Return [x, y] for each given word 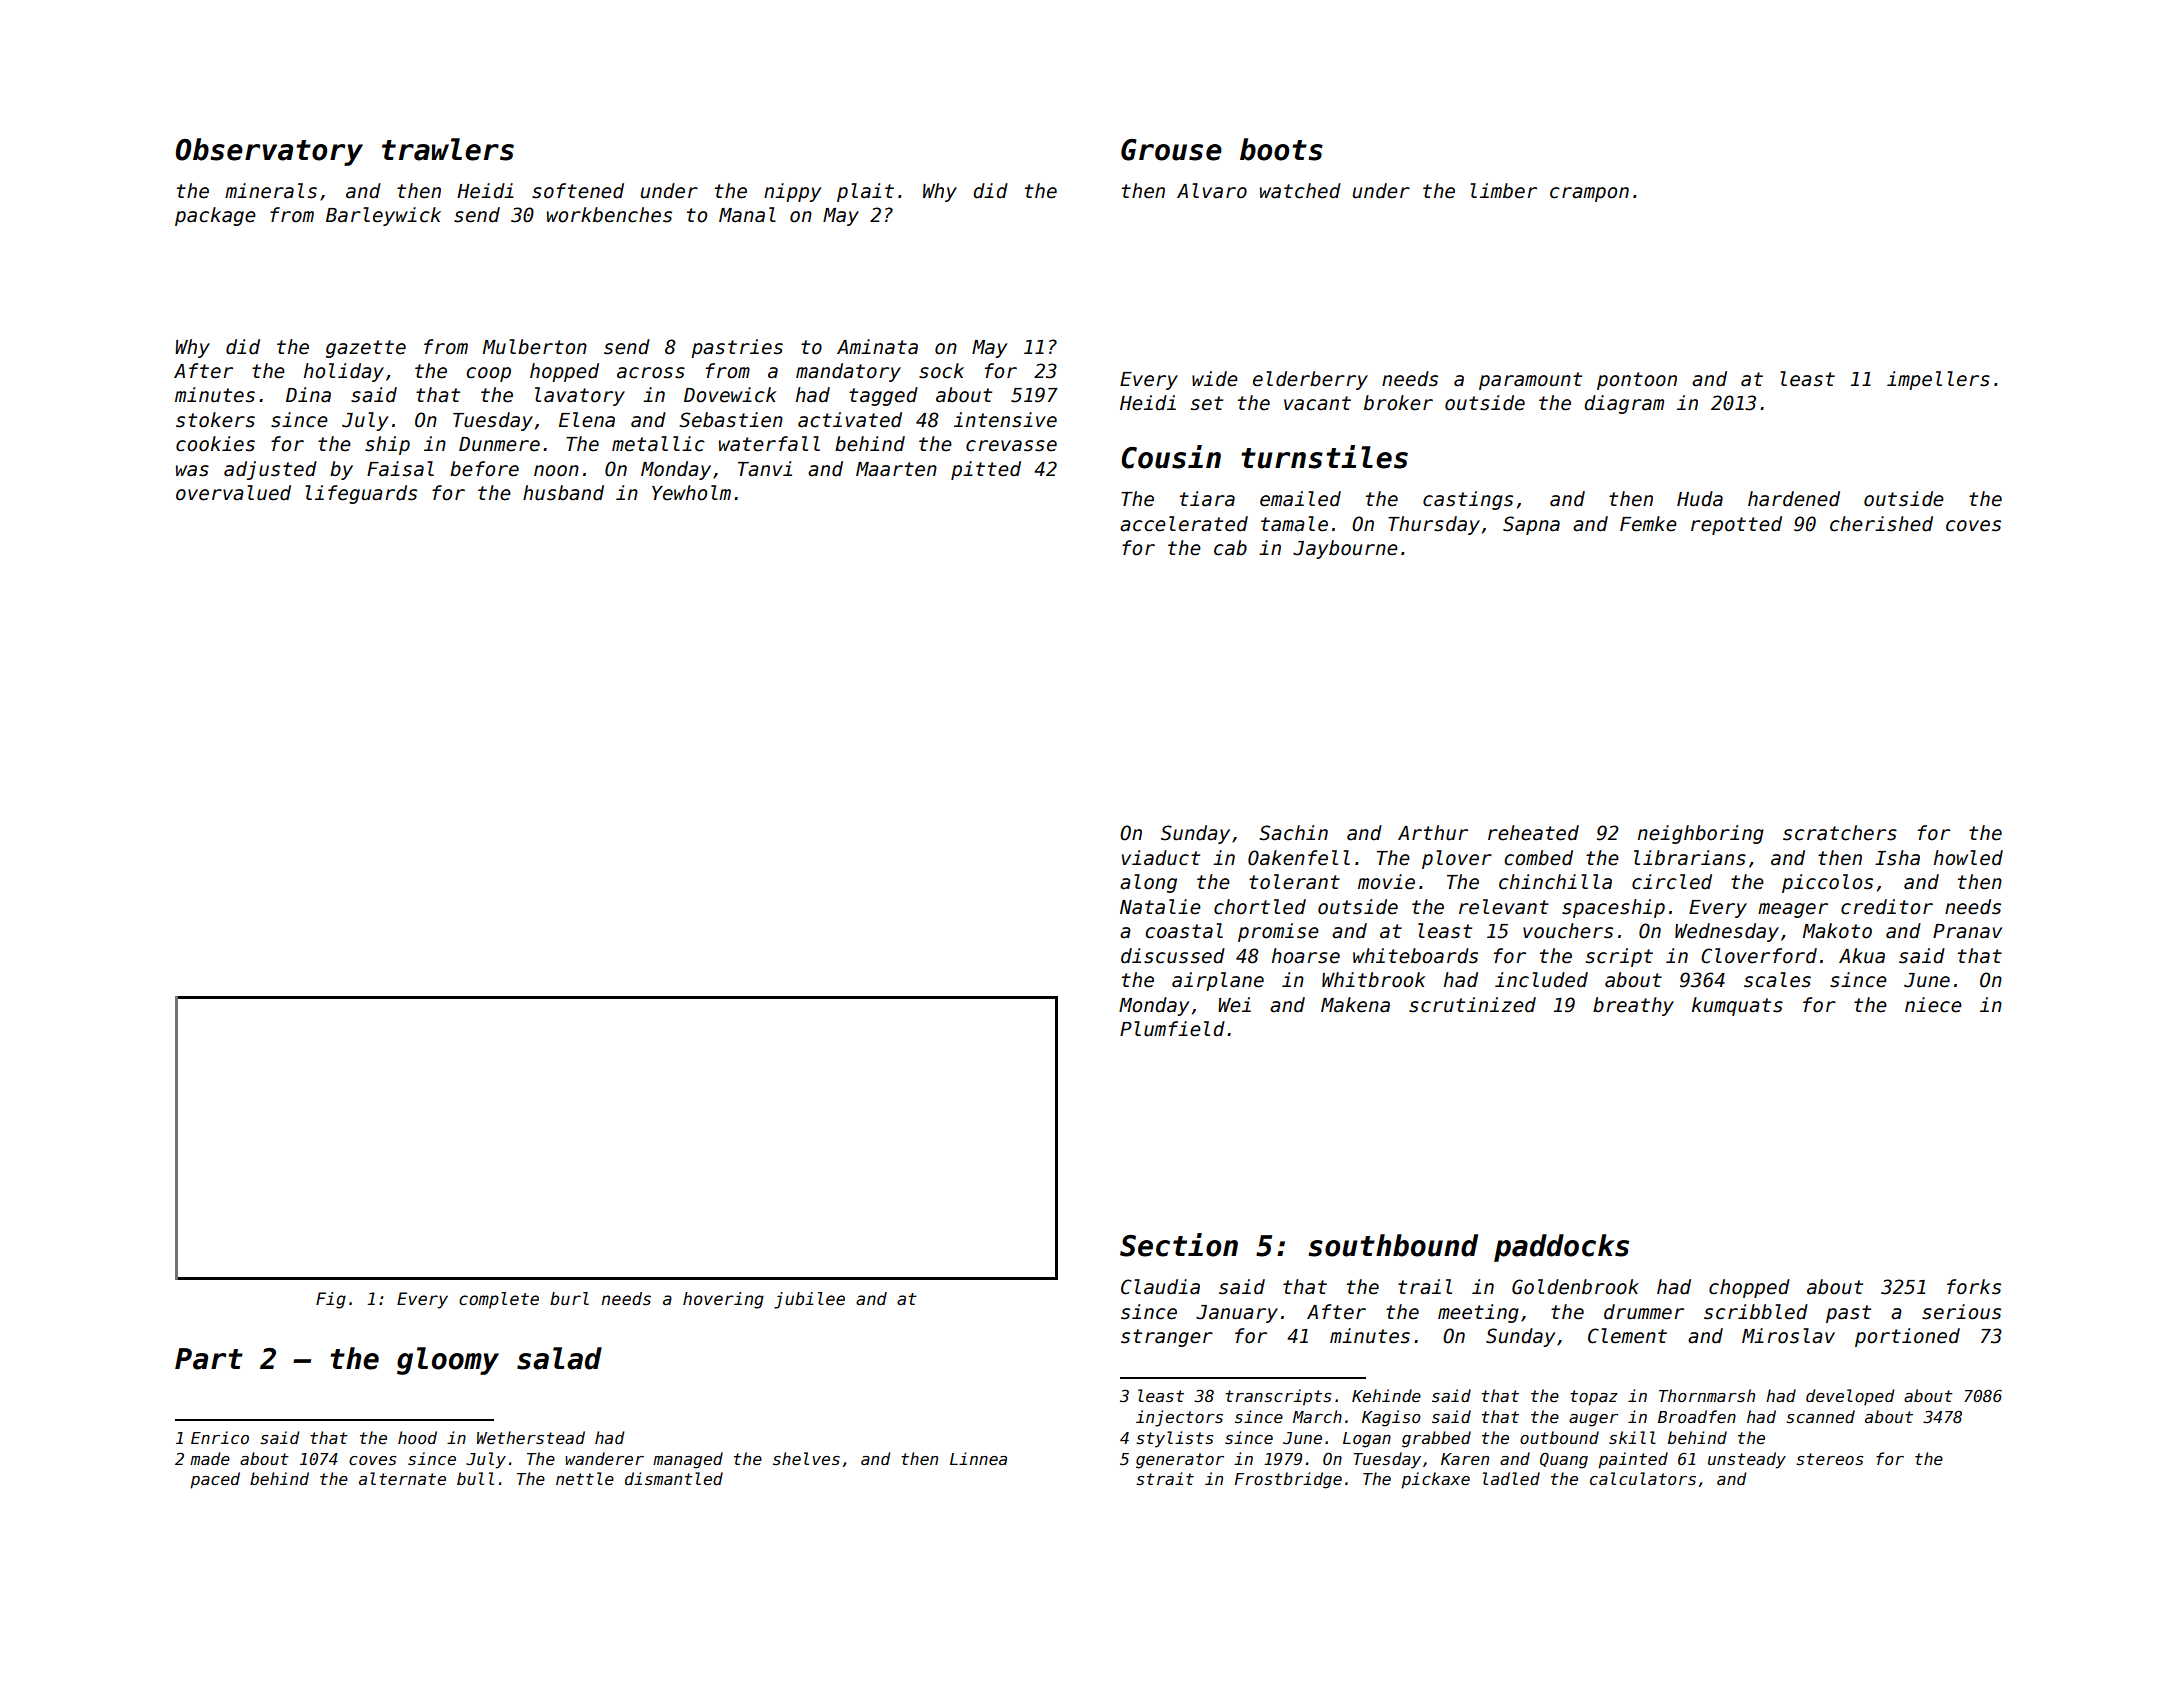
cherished [1881, 524]
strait [1165, 1479]
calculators [1643, 1478]
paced [215, 1480]
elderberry [1310, 380]
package [215, 216]
